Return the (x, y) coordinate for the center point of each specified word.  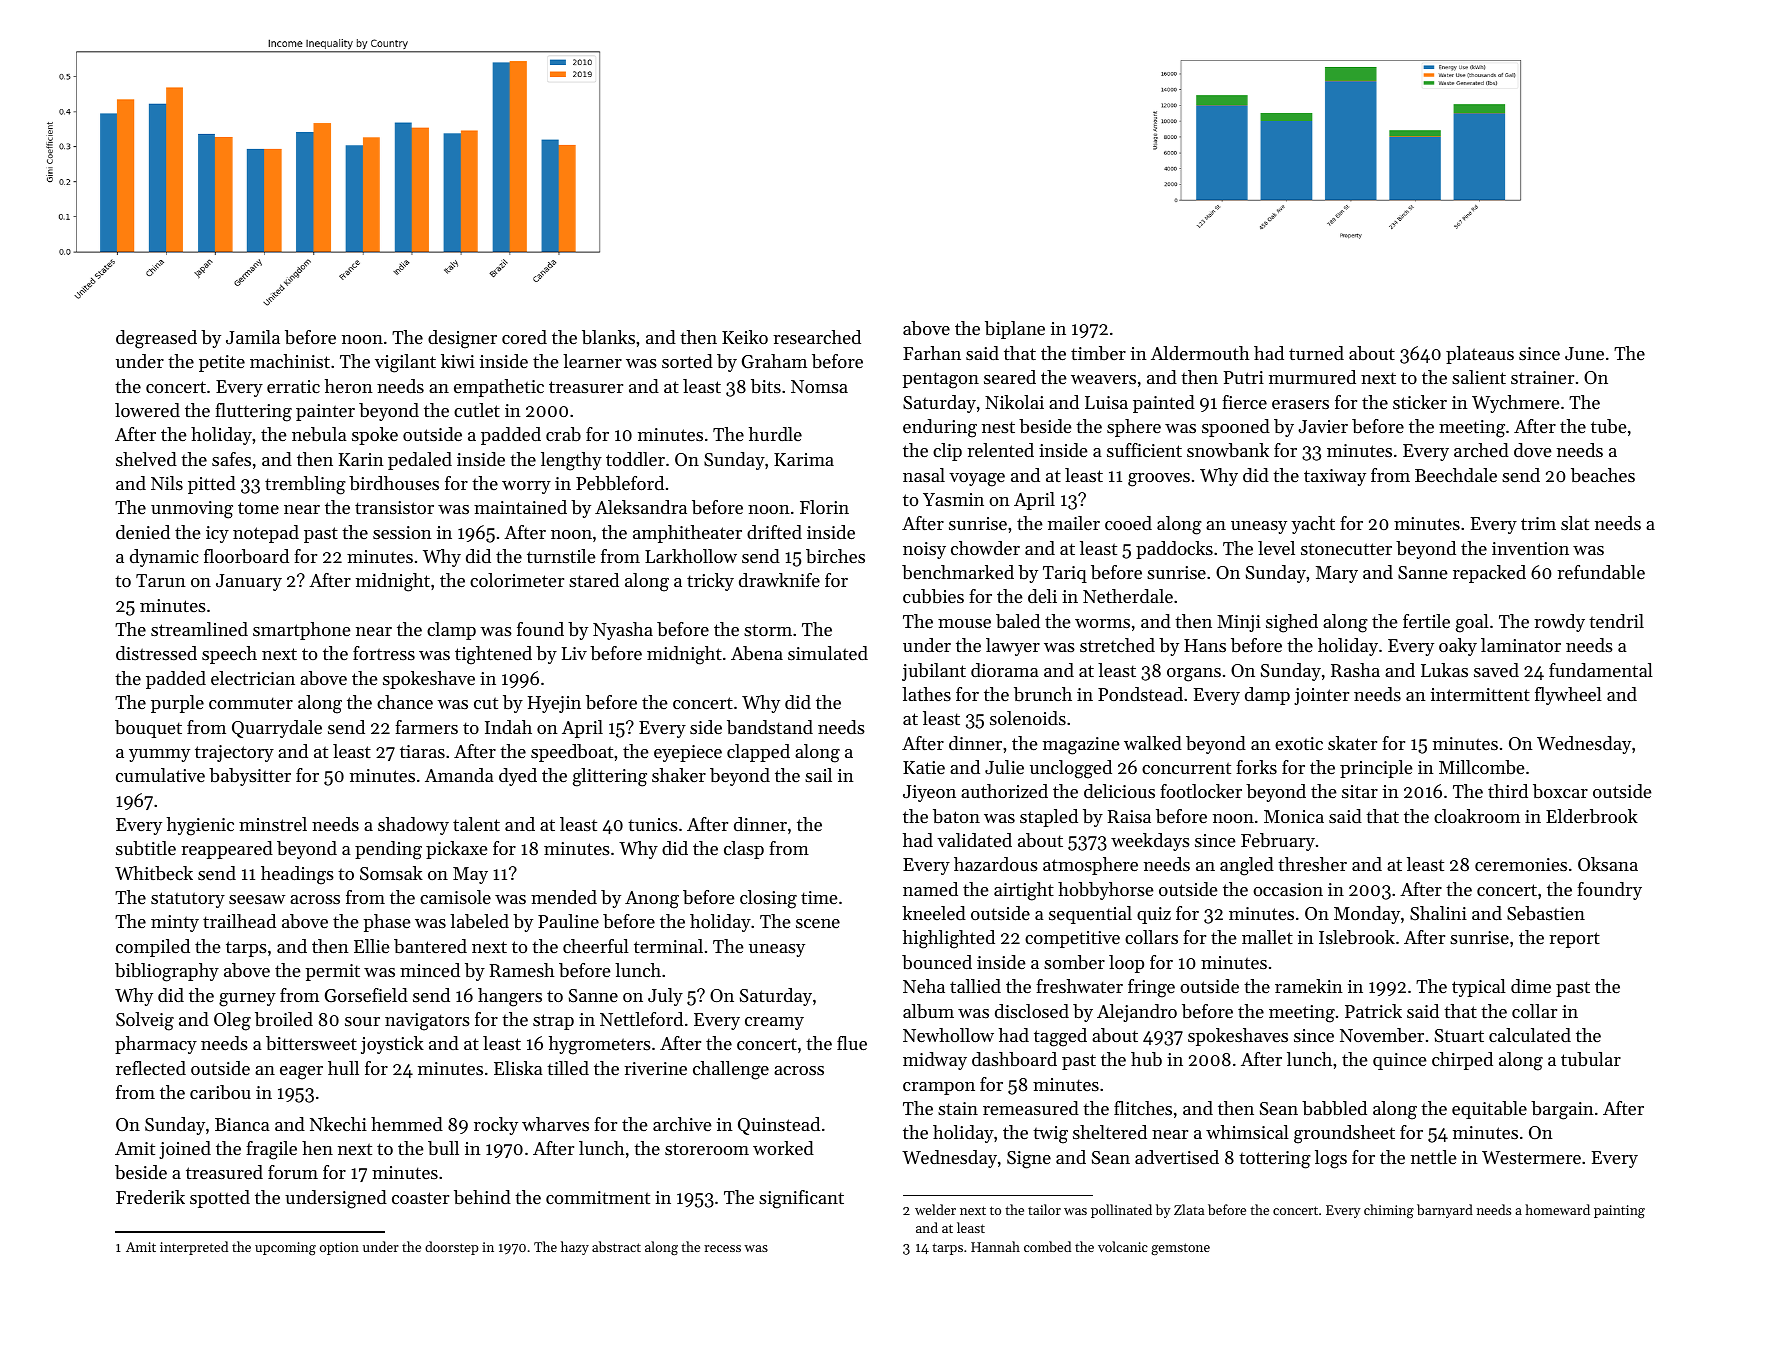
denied (143, 532)
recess (722, 1248)
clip (947, 452)
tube (1609, 426)
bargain (1562, 1110)
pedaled (420, 461)
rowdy (1559, 623)
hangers (510, 997)
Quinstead (779, 1126)
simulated (828, 653)
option (339, 1248)
